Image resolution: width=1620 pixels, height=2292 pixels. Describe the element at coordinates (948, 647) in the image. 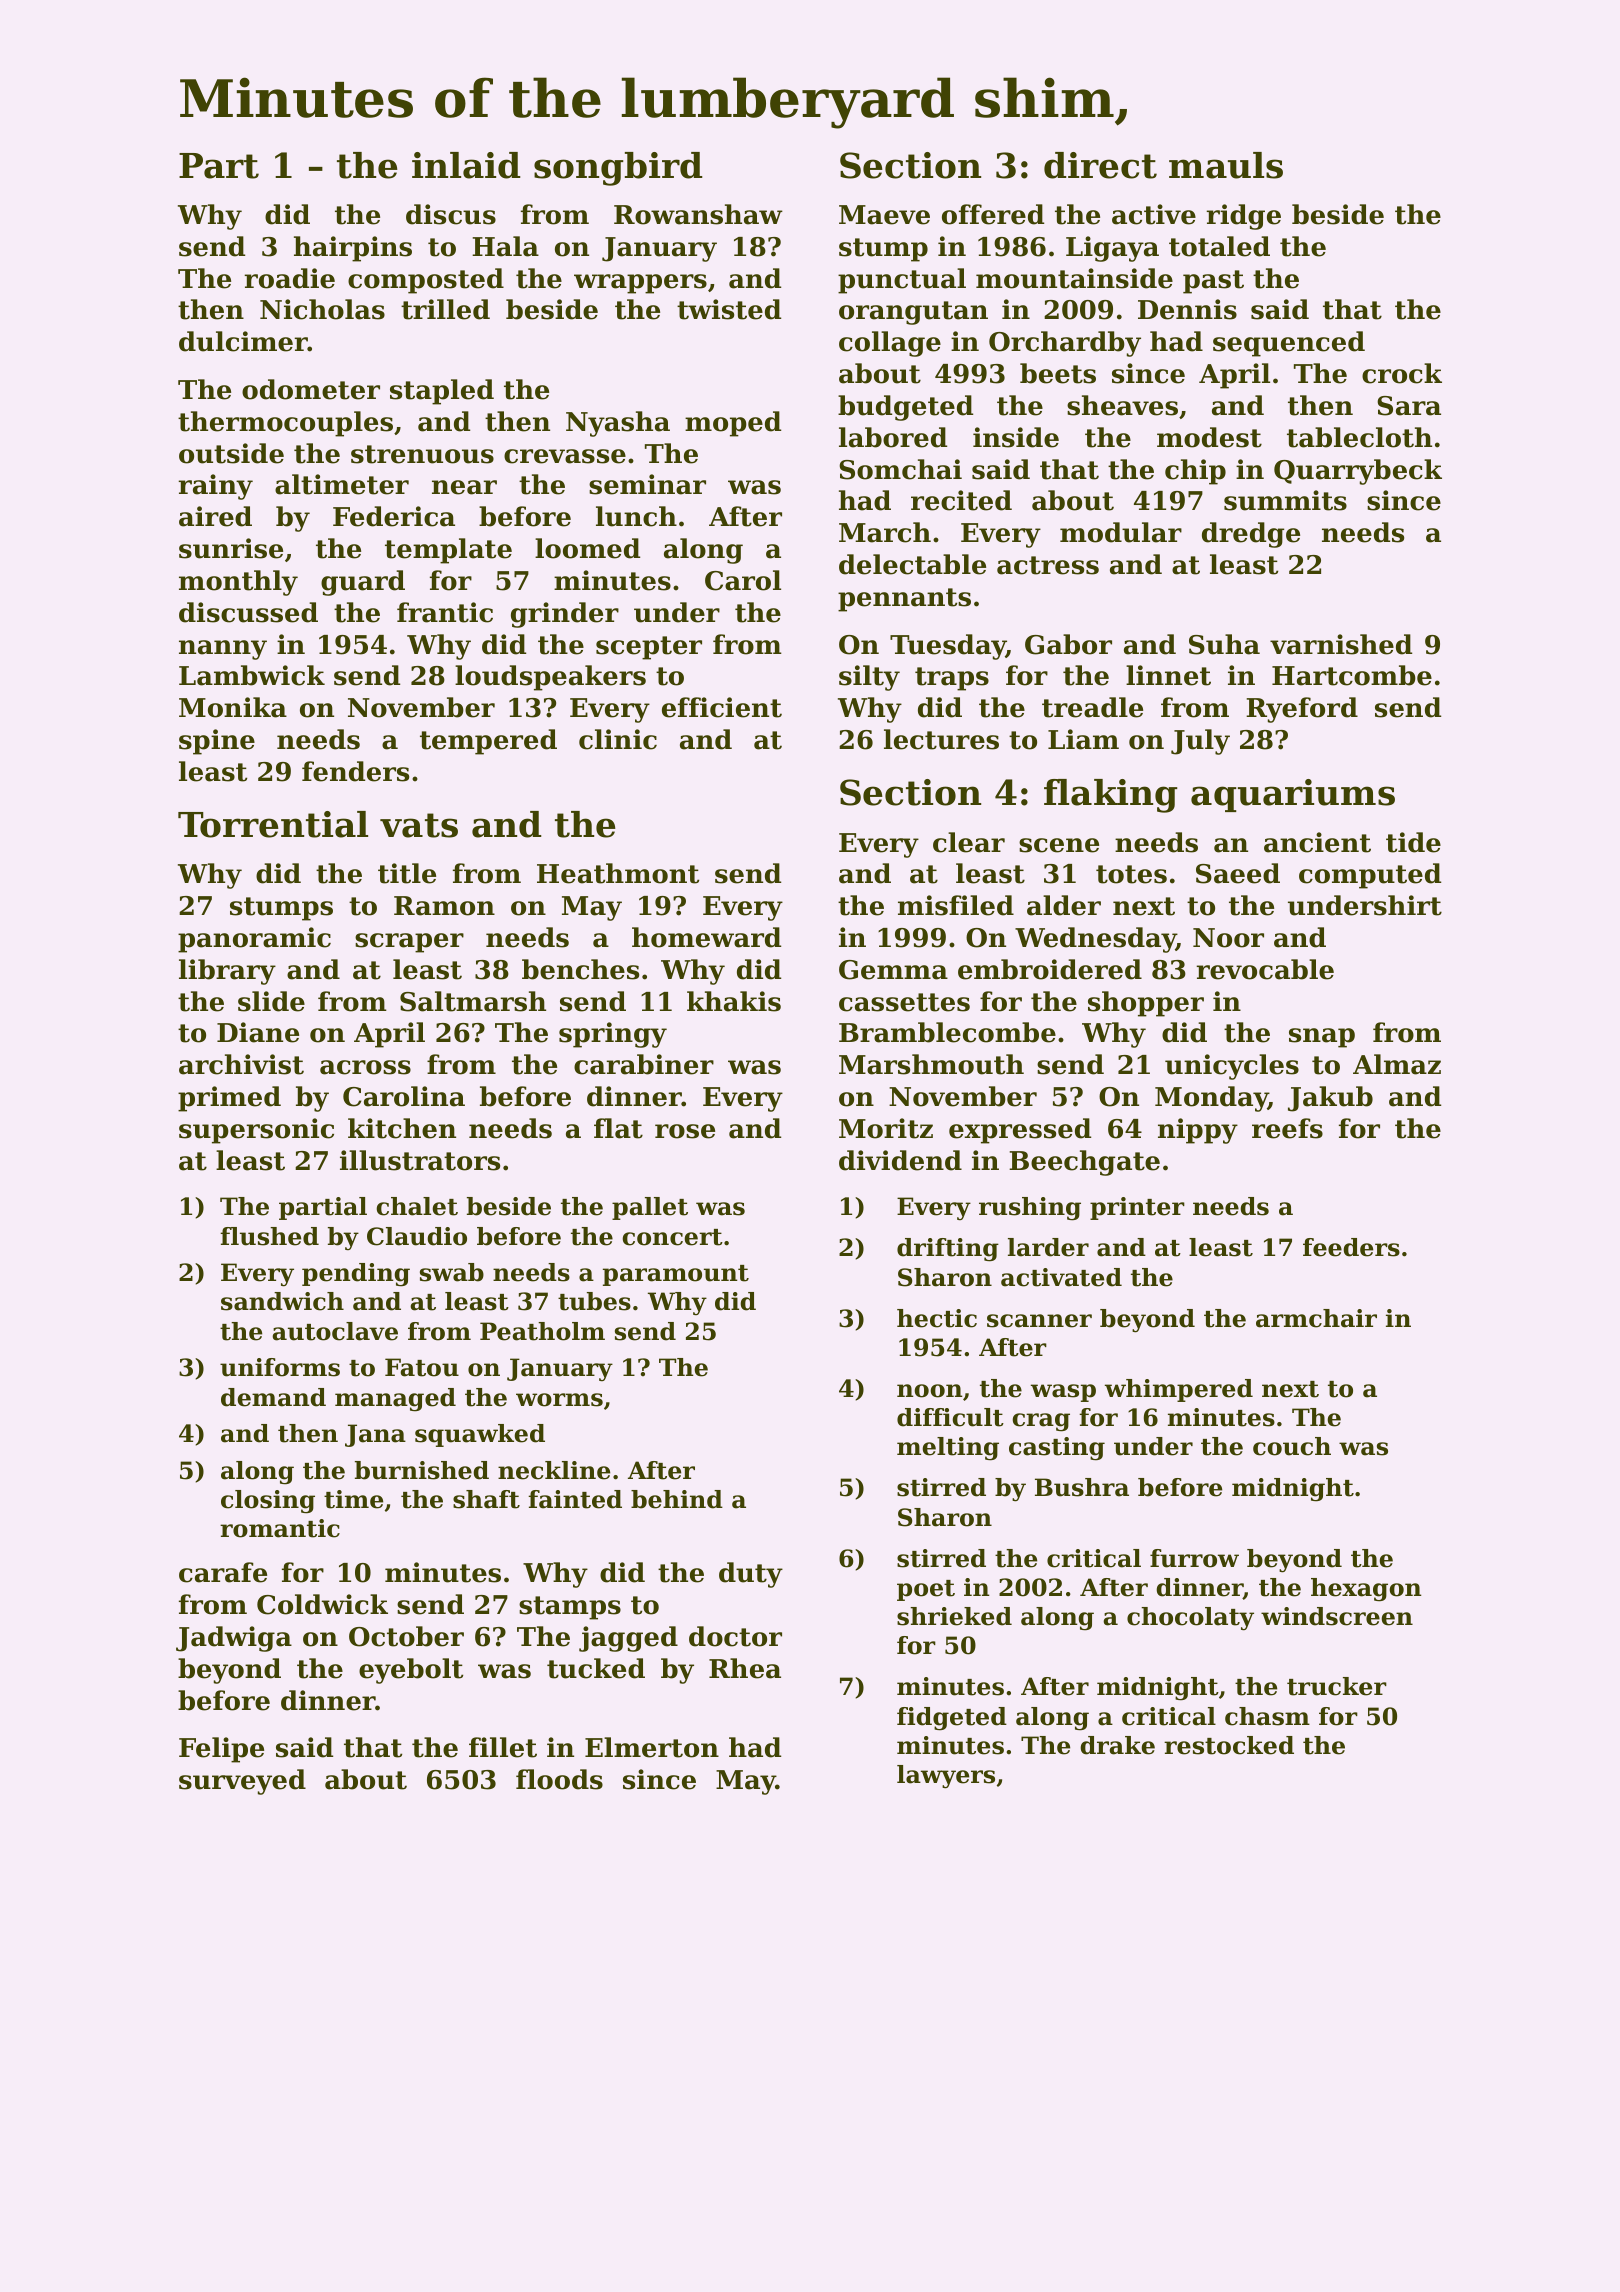

I see `Tuesday` at that location.
